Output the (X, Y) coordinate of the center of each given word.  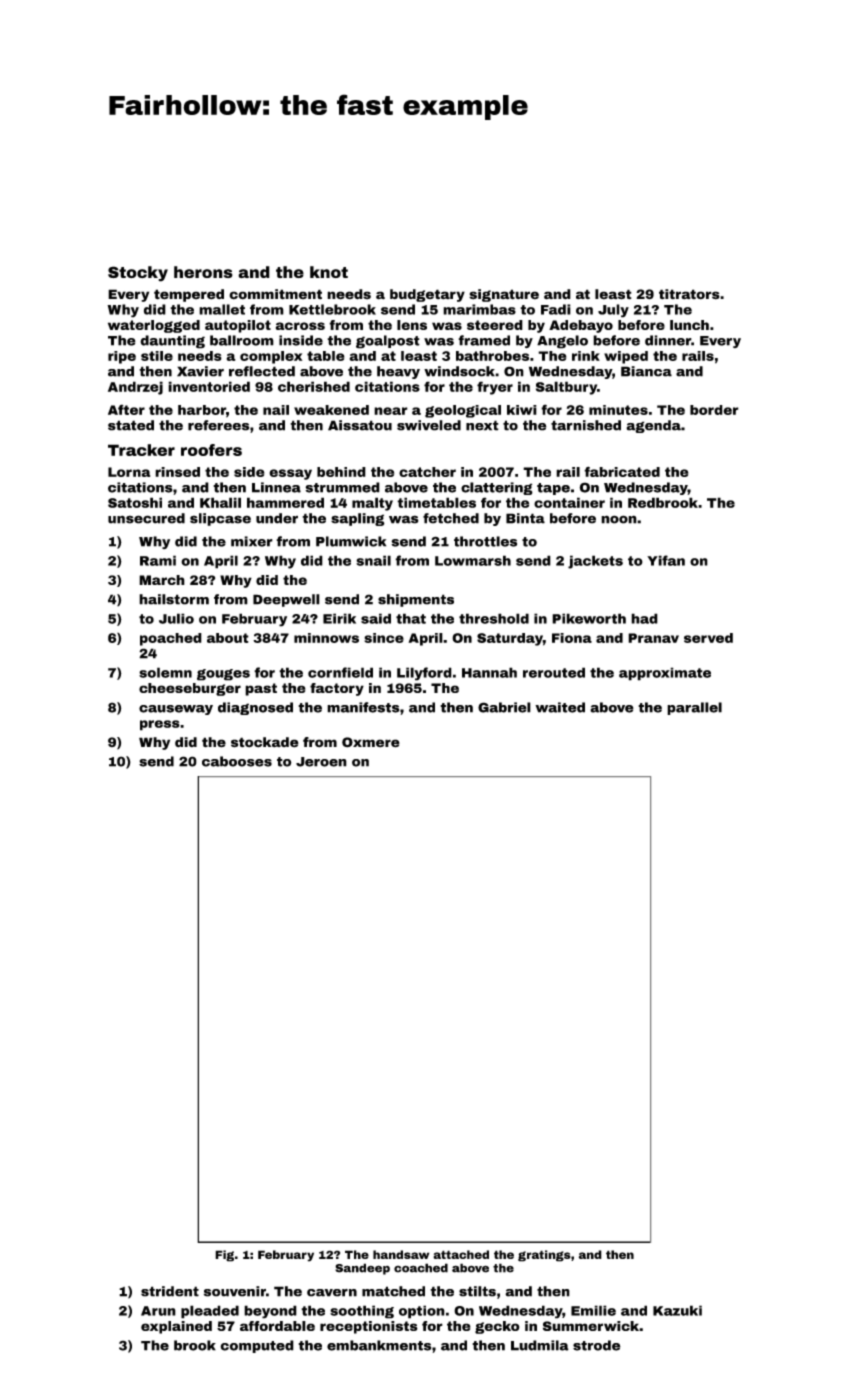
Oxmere (371, 742)
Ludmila (540, 1345)
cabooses (237, 761)
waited (560, 707)
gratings (544, 1256)
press (160, 725)
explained (176, 1327)
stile (157, 356)
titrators (689, 294)
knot (329, 272)
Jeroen (321, 762)
